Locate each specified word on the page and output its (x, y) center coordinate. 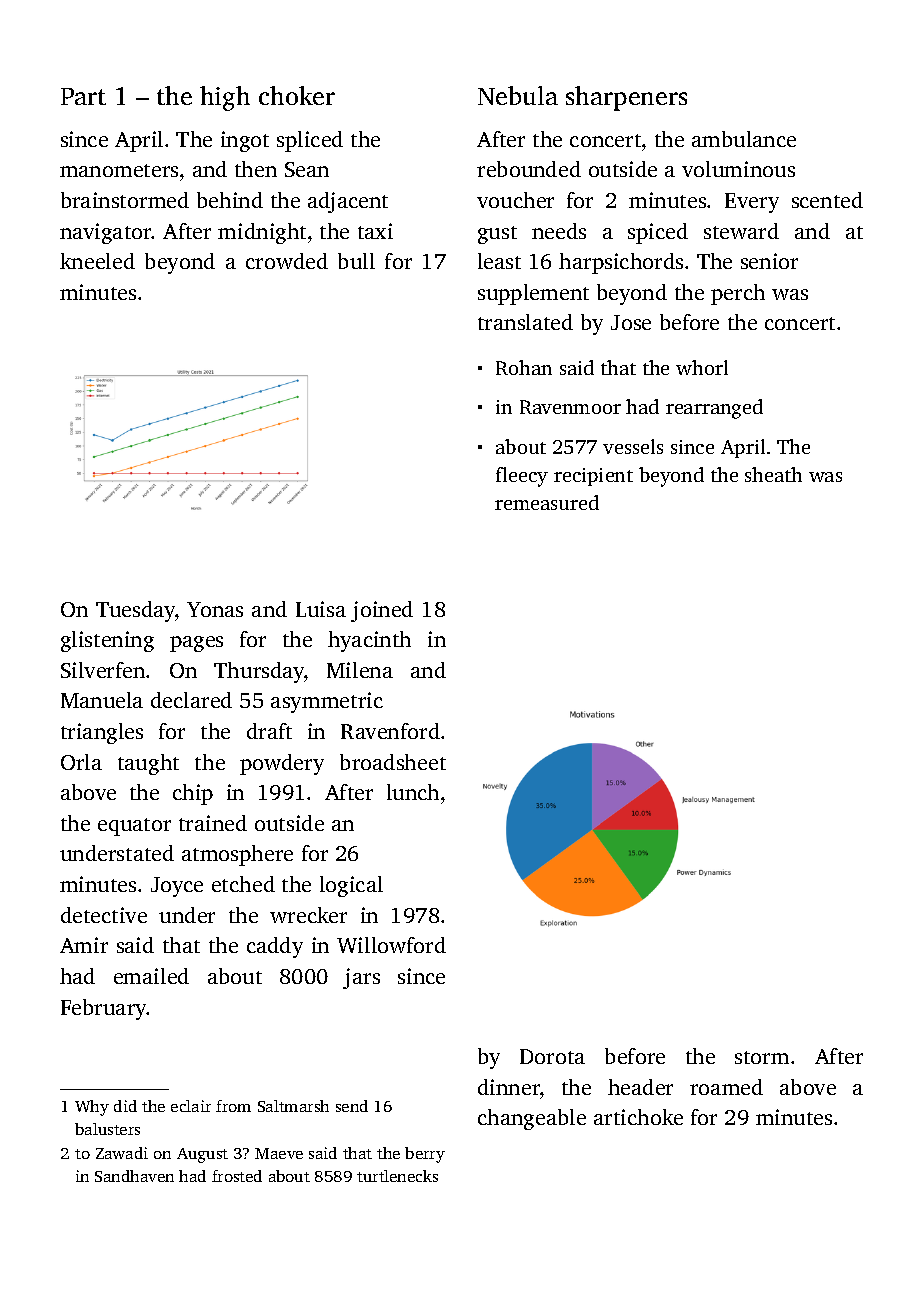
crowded (287, 261)
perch (738, 294)
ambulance (744, 139)
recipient (593, 477)
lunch (413, 792)
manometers (119, 170)
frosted (237, 1176)
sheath (773, 474)
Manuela (102, 700)
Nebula (518, 95)
